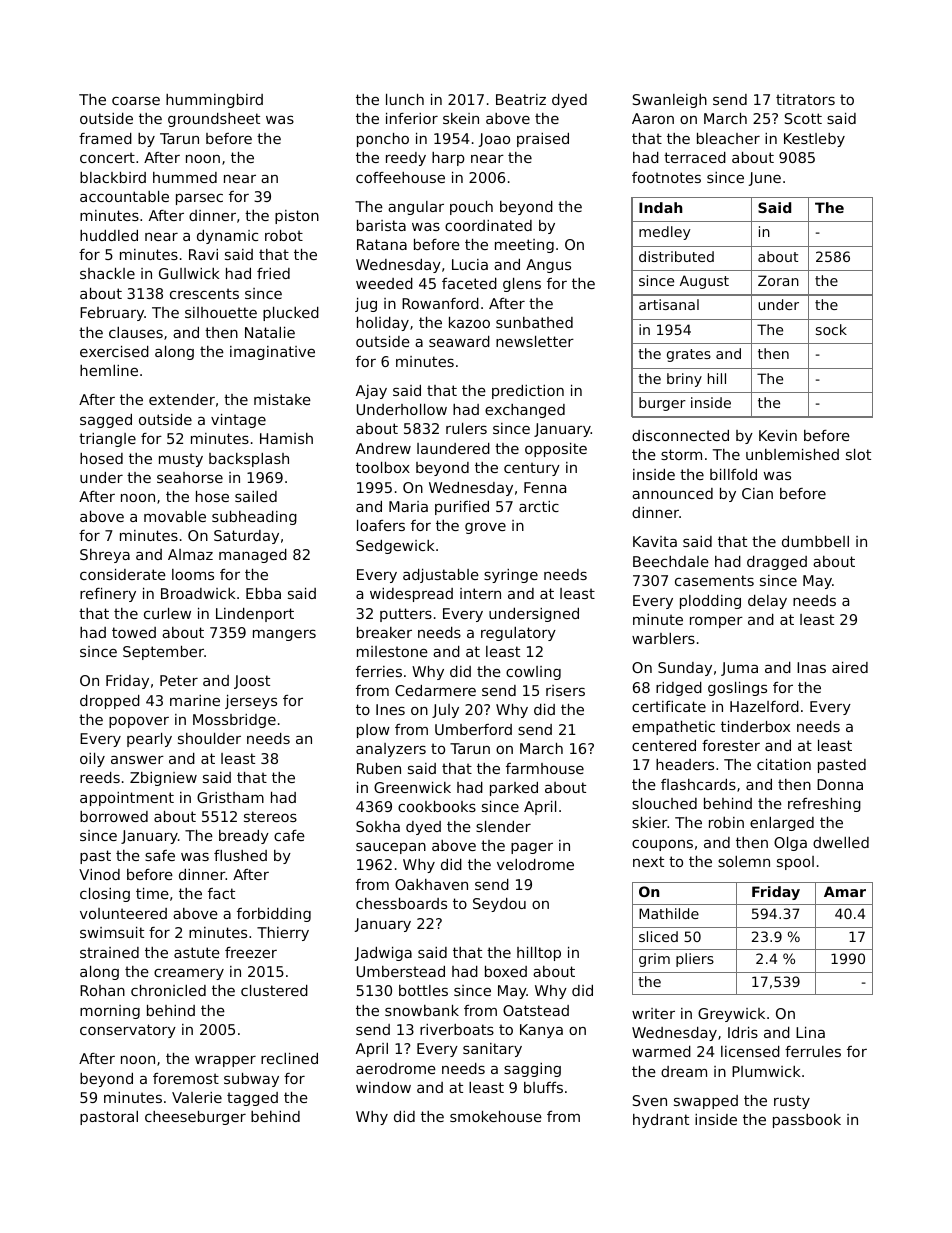  Describe the element at coordinates (136, 100) in the screenshot. I see `coarse` at that location.
